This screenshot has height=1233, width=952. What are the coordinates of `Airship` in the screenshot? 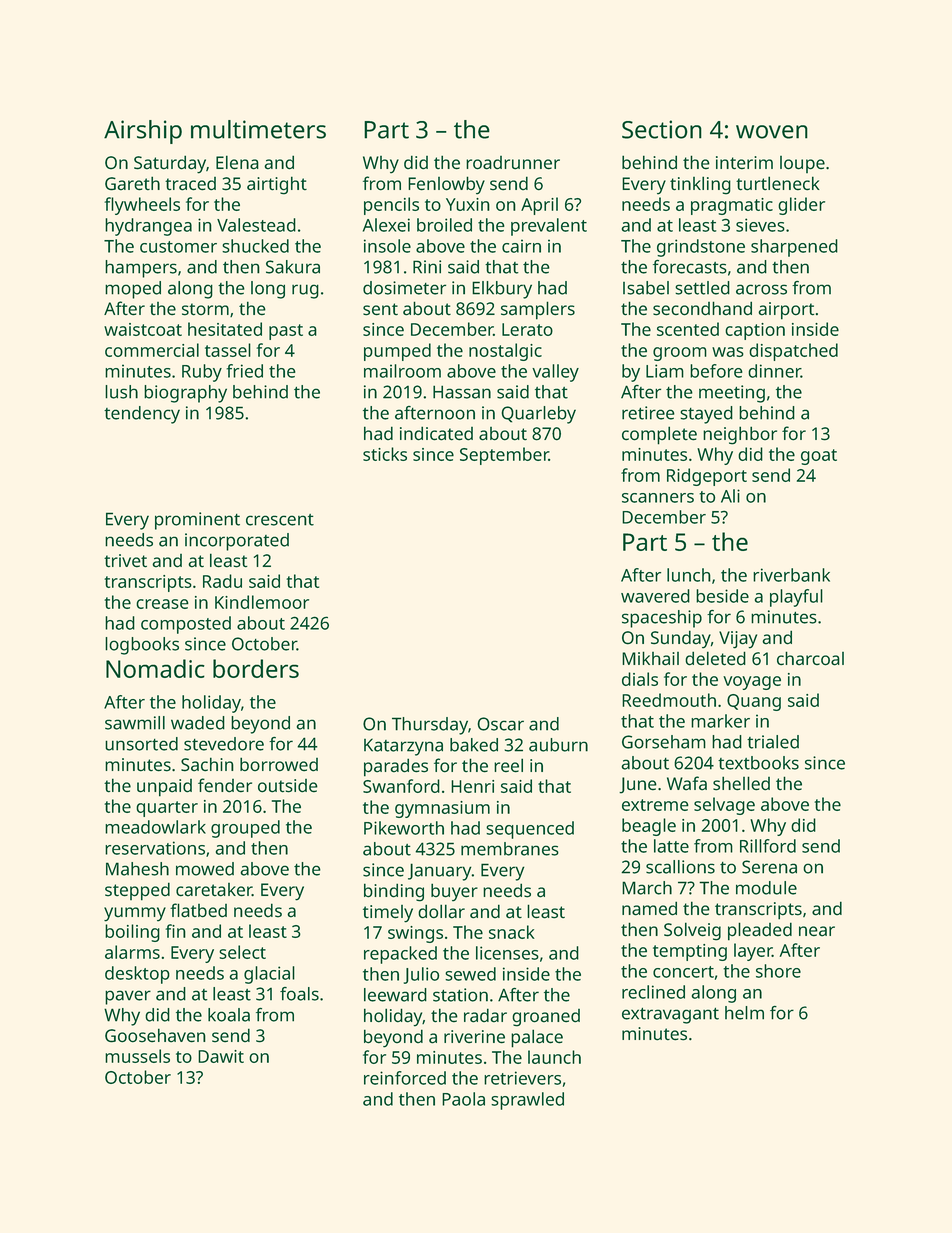 It's located at (143, 132).
